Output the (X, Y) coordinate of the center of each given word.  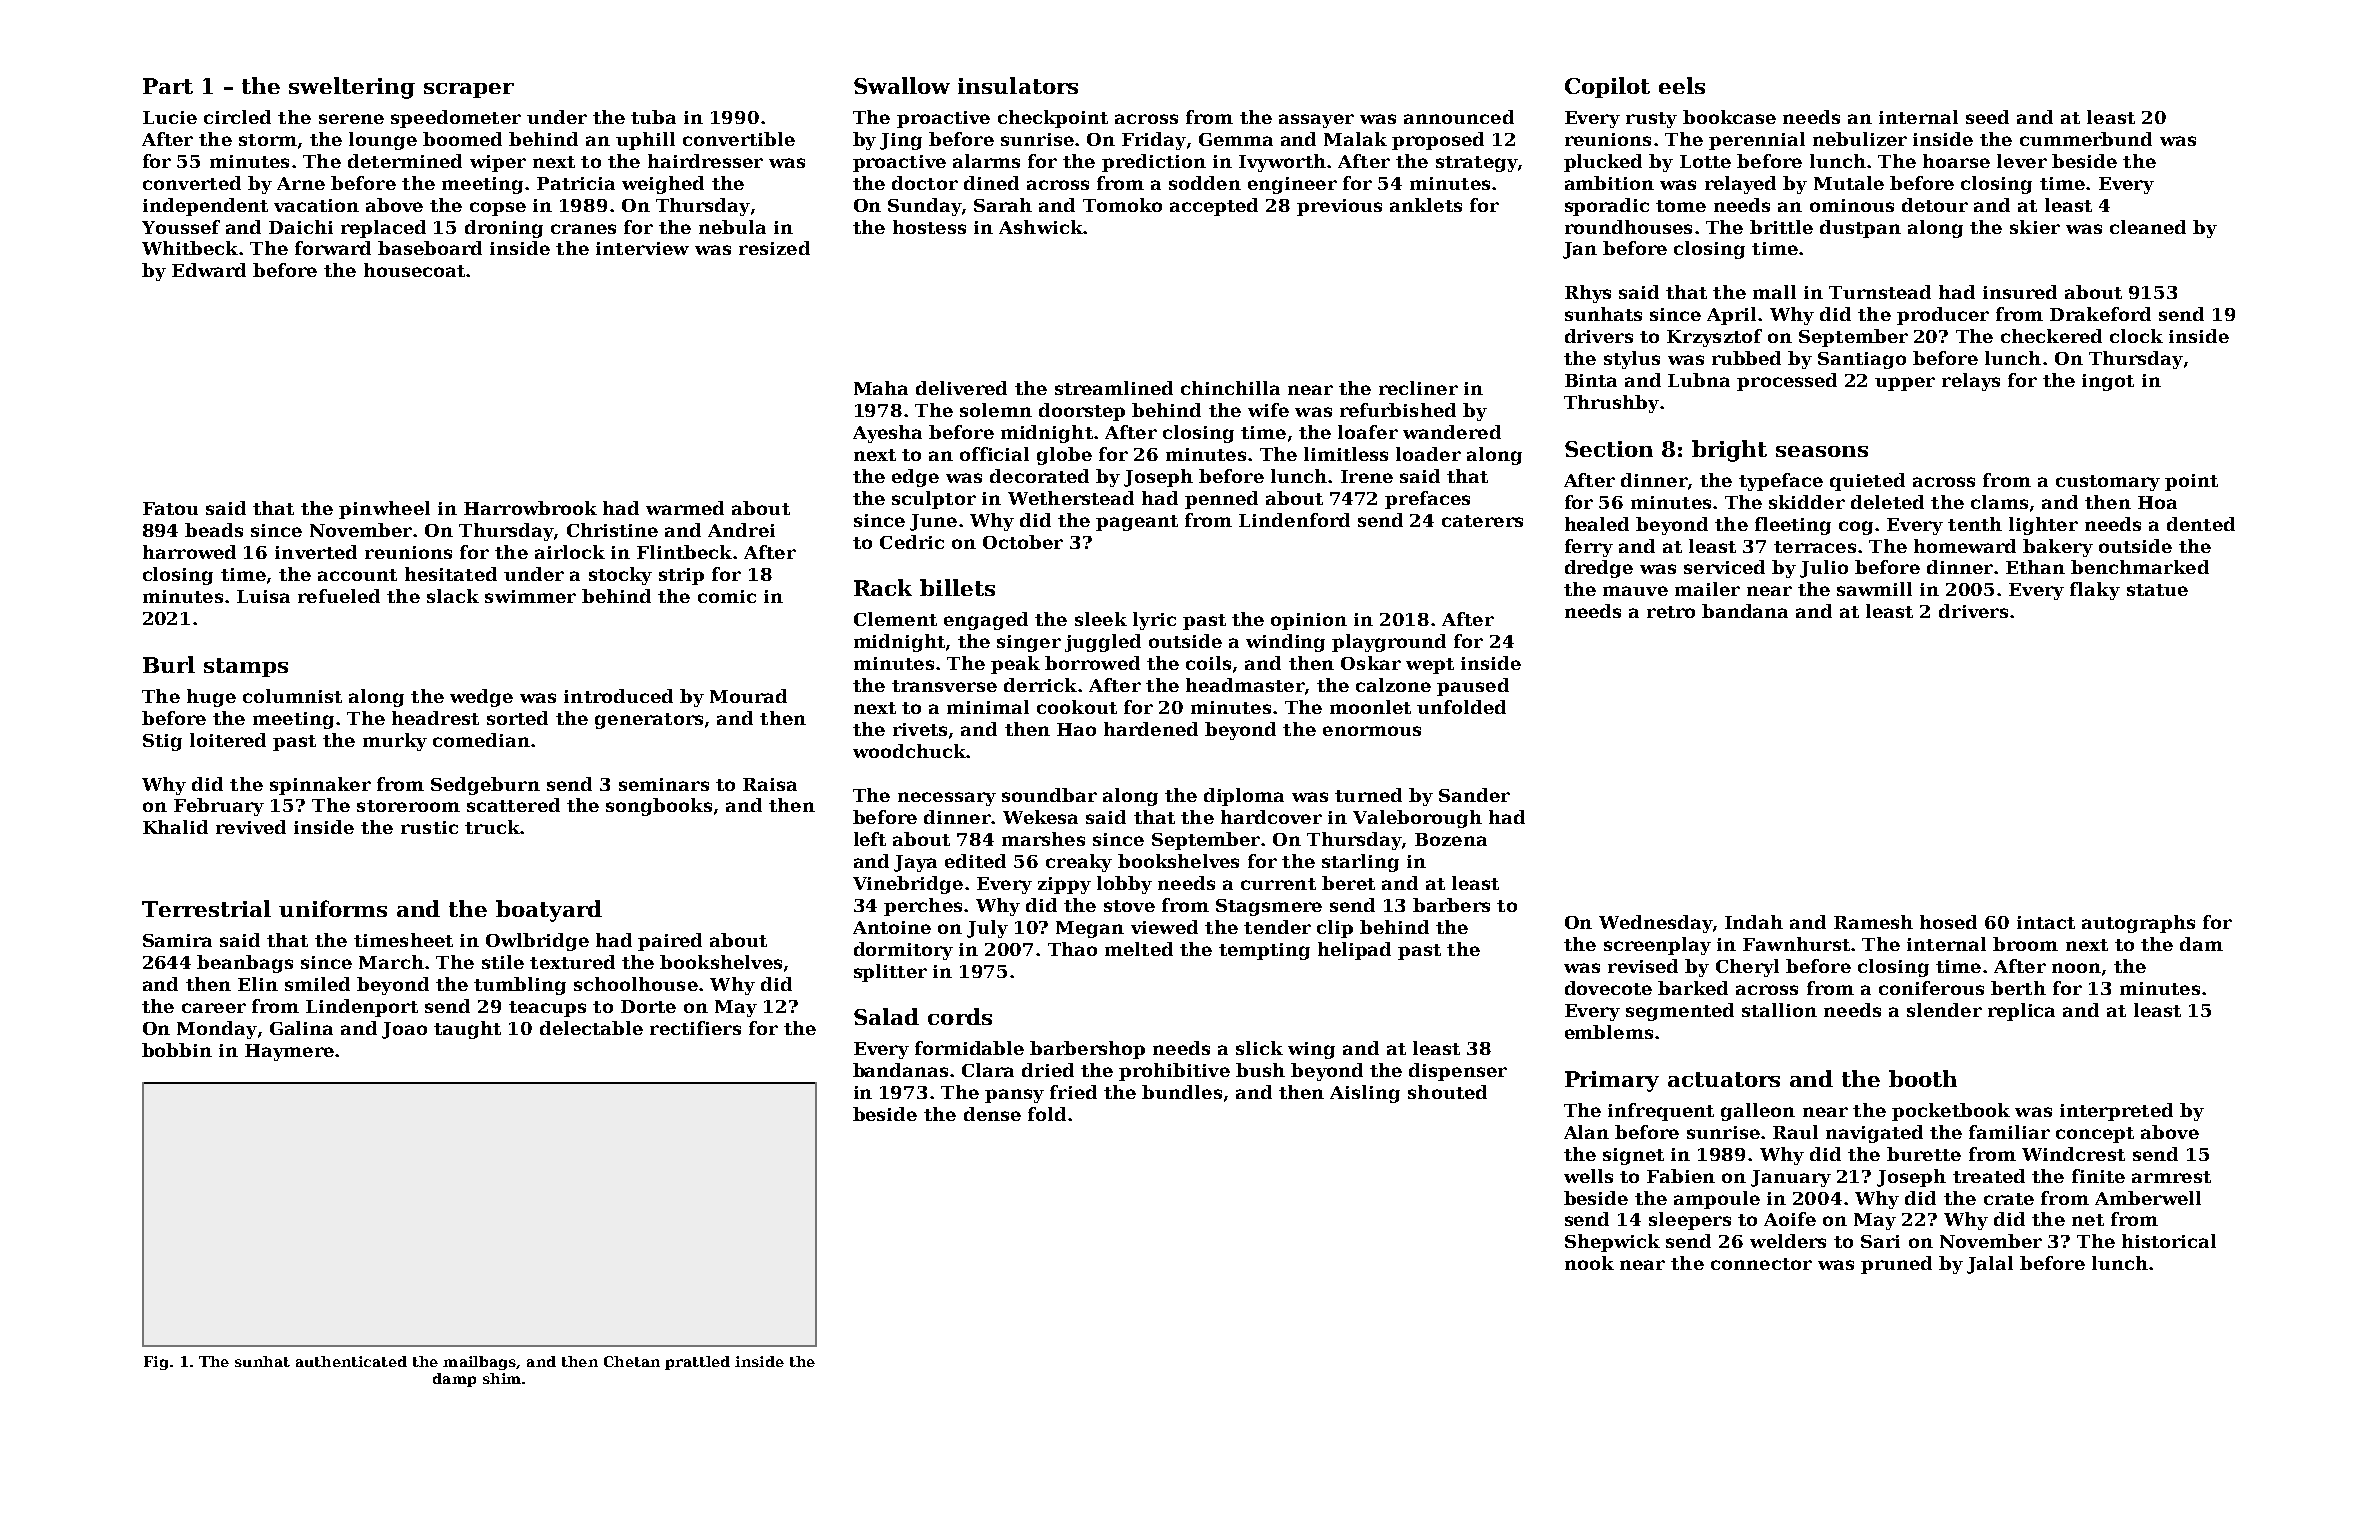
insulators (1018, 85)
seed (1987, 117)
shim (502, 1378)
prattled (697, 1363)
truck (492, 827)
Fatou (170, 508)
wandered (1452, 432)
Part (168, 86)
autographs (2138, 924)
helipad (1354, 951)
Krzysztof (1714, 338)
